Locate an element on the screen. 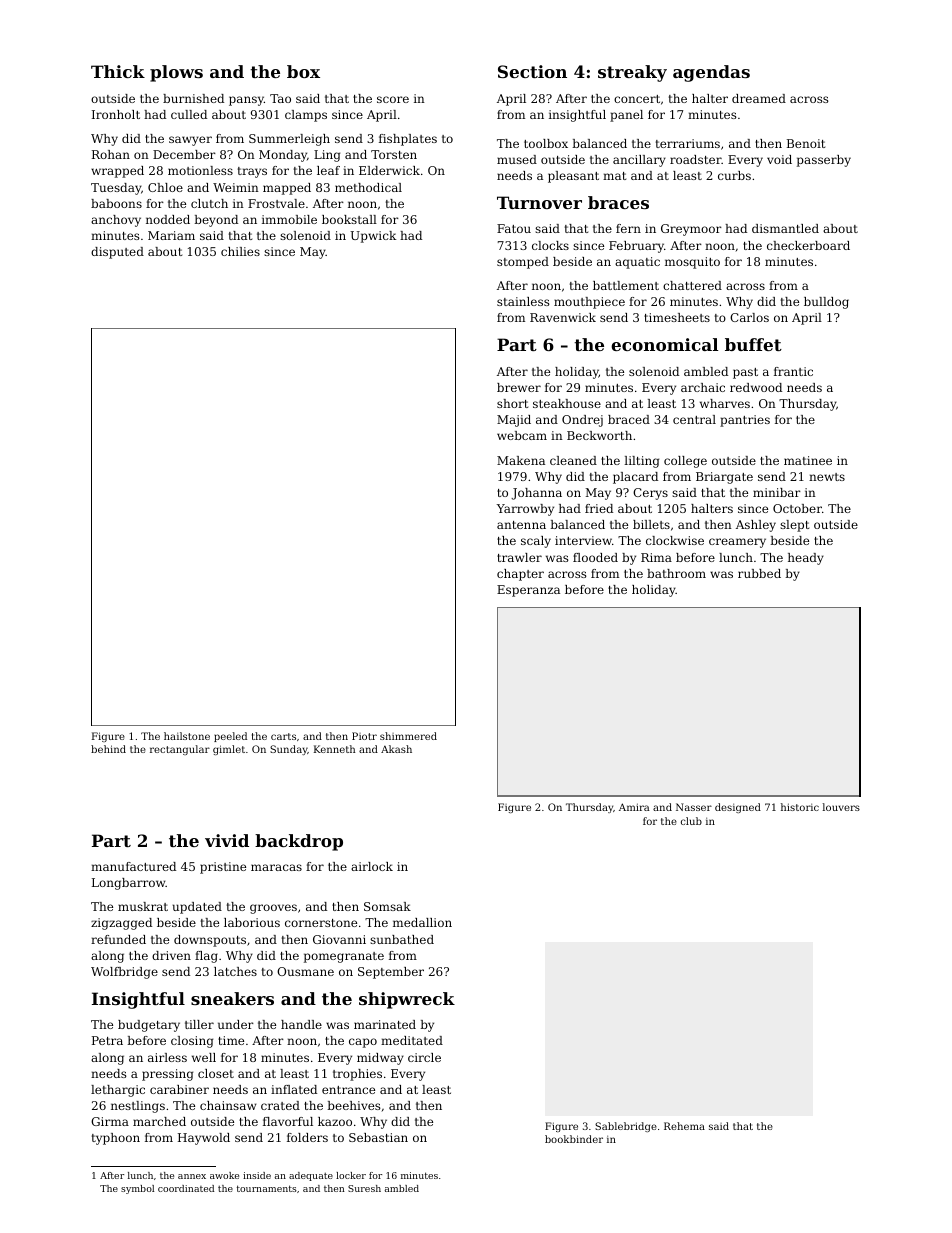 The width and height of the screenshot is (952, 1233). closet is located at coordinates (216, 1073).
